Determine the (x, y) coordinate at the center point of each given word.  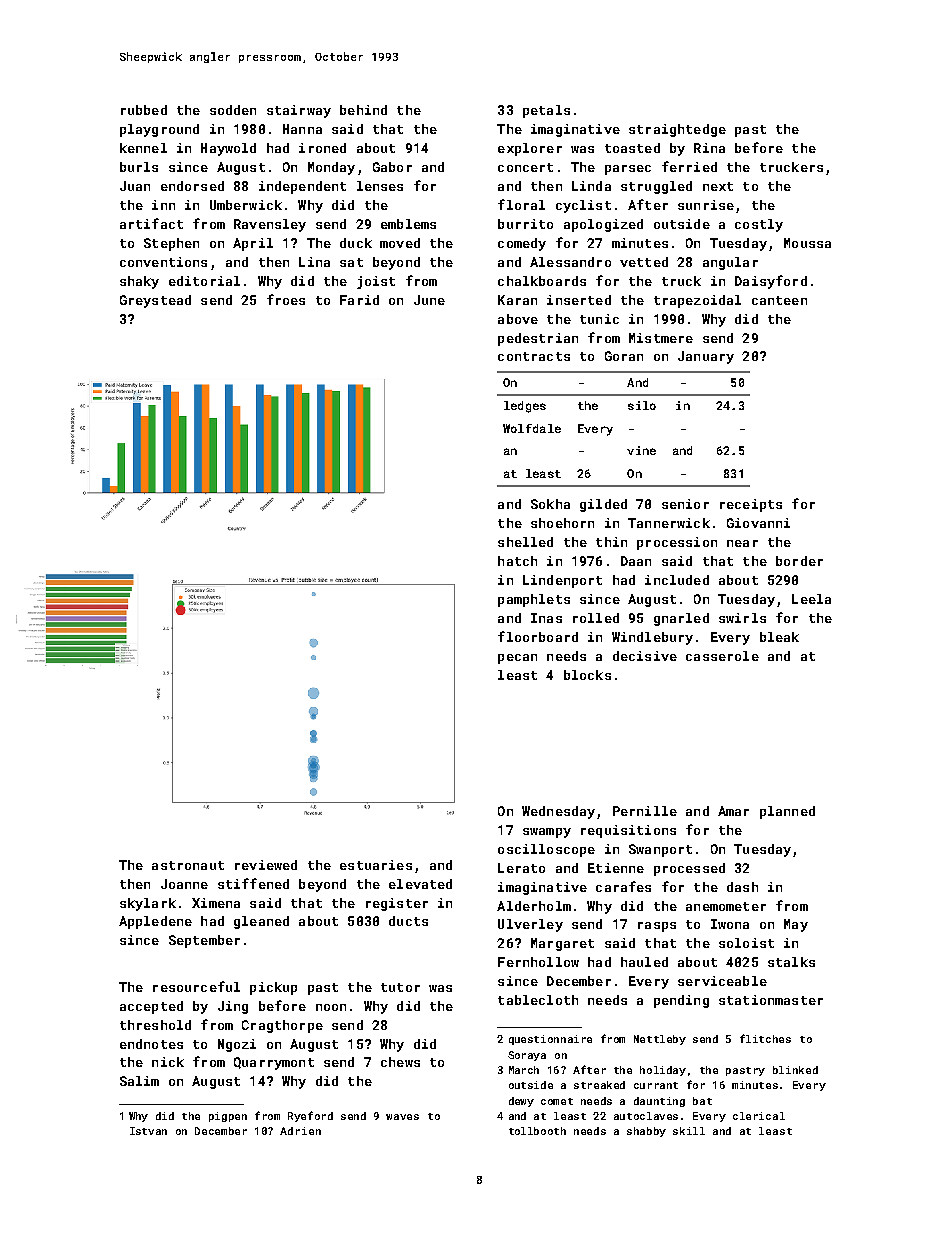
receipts (751, 505)
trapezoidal (697, 301)
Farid (359, 300)
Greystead (155, 301)
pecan (517, 659)
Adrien (300, 1131)
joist (376, 282)
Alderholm (534, 906)
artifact (151, 223)
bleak (779, 637)
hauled (644, 962)
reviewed (266, 865)
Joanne (184, 884)
